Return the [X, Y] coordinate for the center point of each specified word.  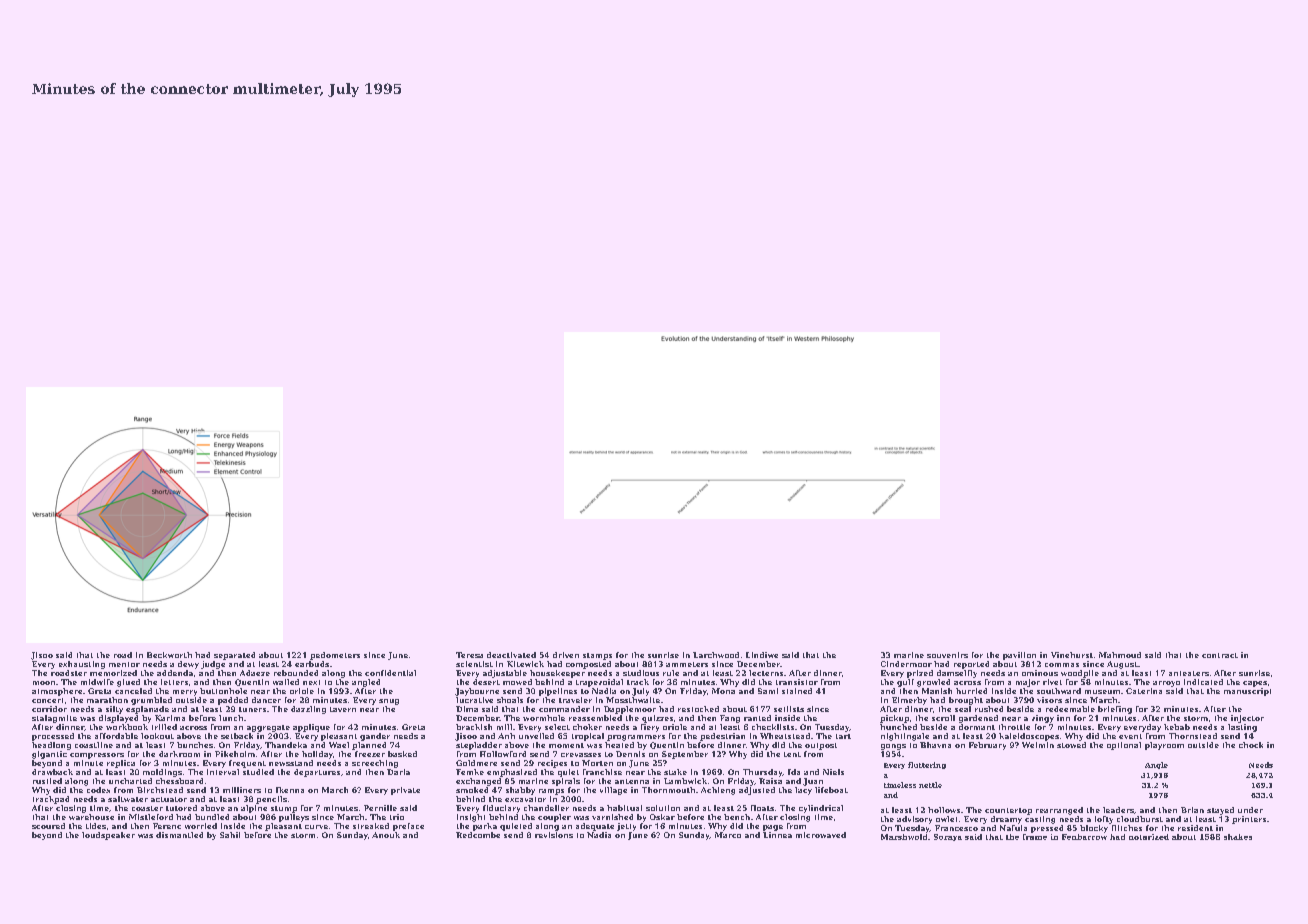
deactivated [511, 655]
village [613, 791]
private [405, 791]
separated [234, 656]
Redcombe [478, 835]
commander [564, 709]
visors [1049, 700]
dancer [266, 700]
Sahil [230, 835]
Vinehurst [1072, 655]
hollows [944, 810]
